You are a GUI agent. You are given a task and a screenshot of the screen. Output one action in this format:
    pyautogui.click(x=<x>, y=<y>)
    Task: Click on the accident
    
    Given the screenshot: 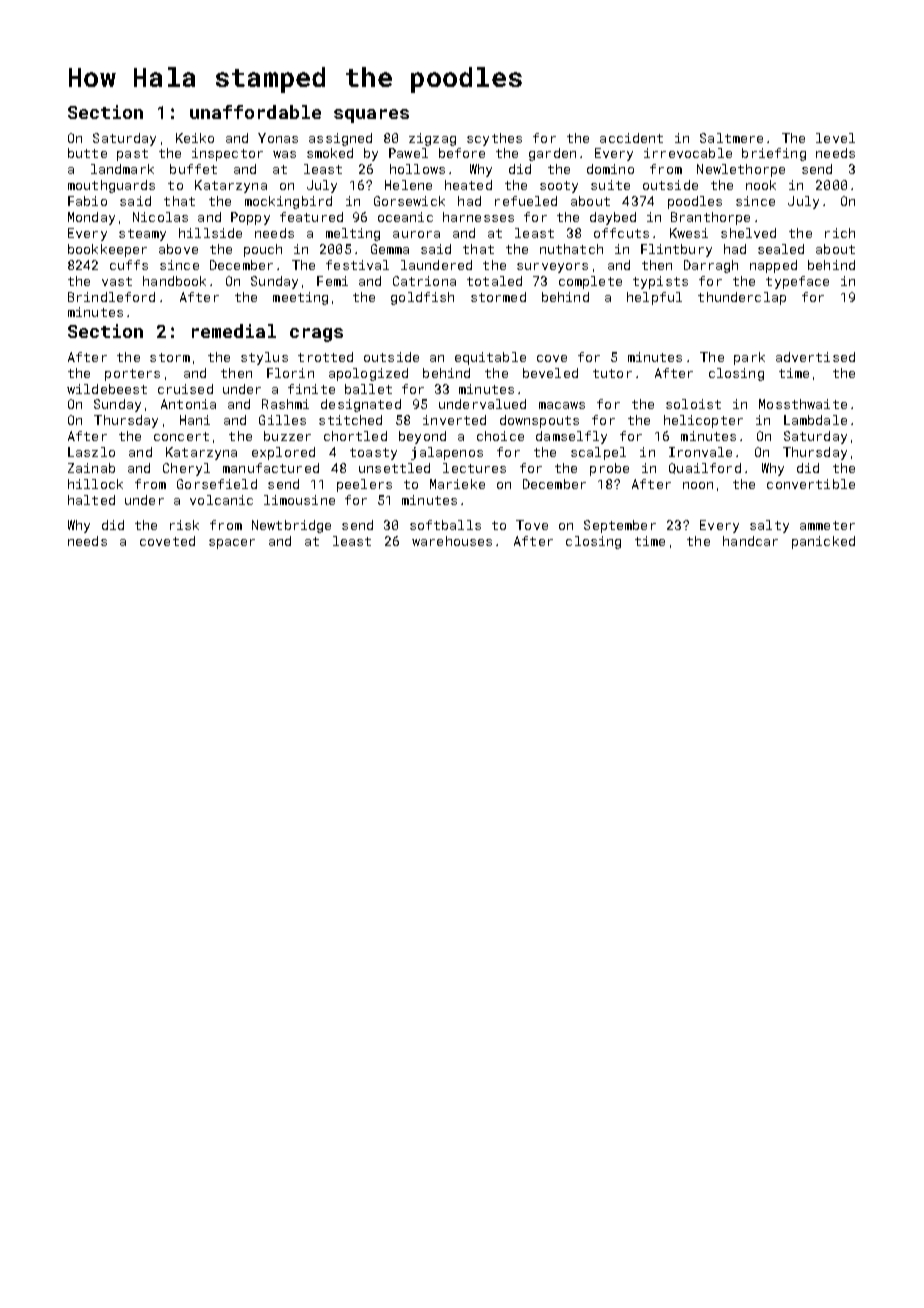 What is the action you would take?
    pyautogui.click(x=631, y=138)
